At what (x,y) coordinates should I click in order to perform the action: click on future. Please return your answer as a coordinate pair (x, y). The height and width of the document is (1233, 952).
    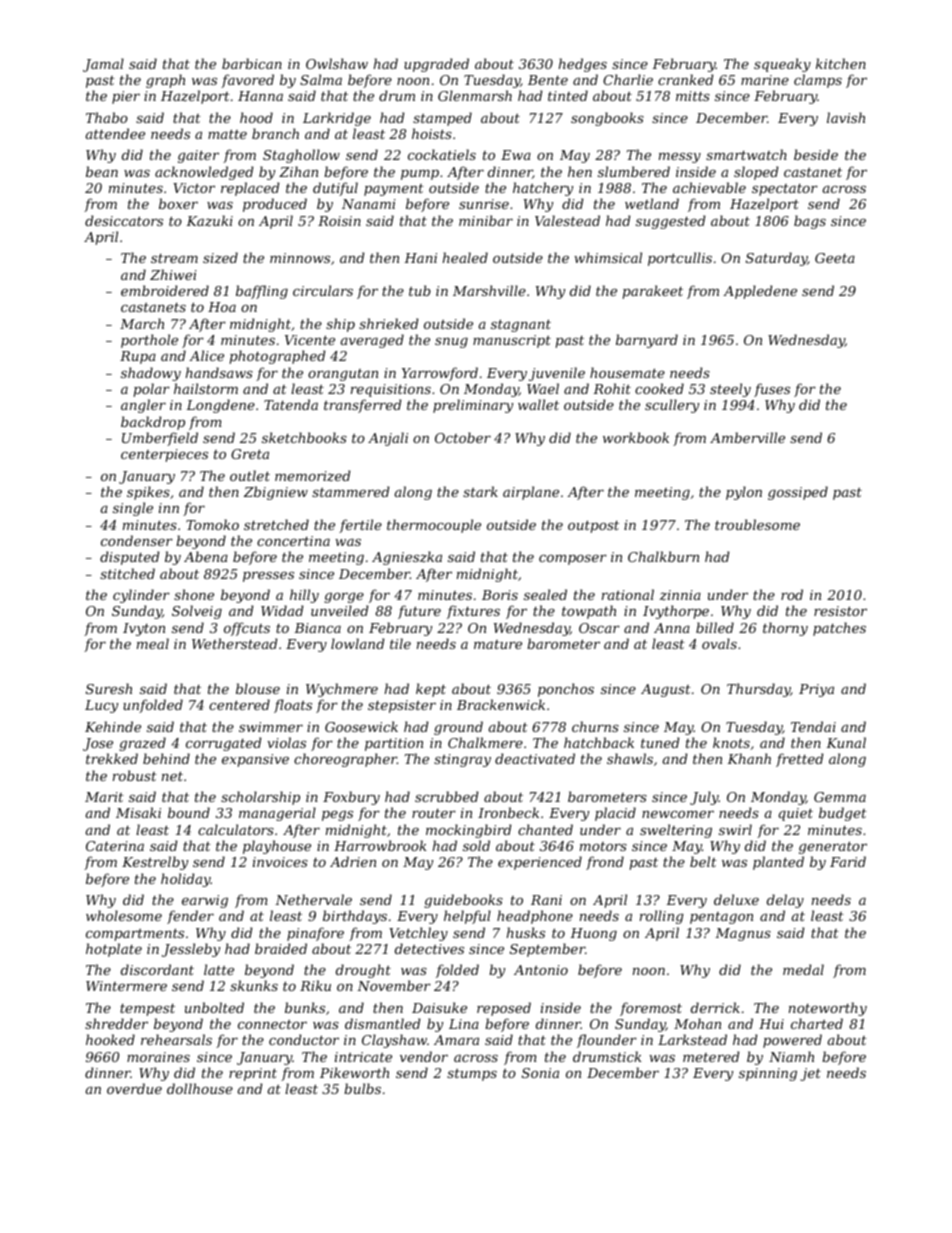
    Looking at the image, I should click on (419, 612).
